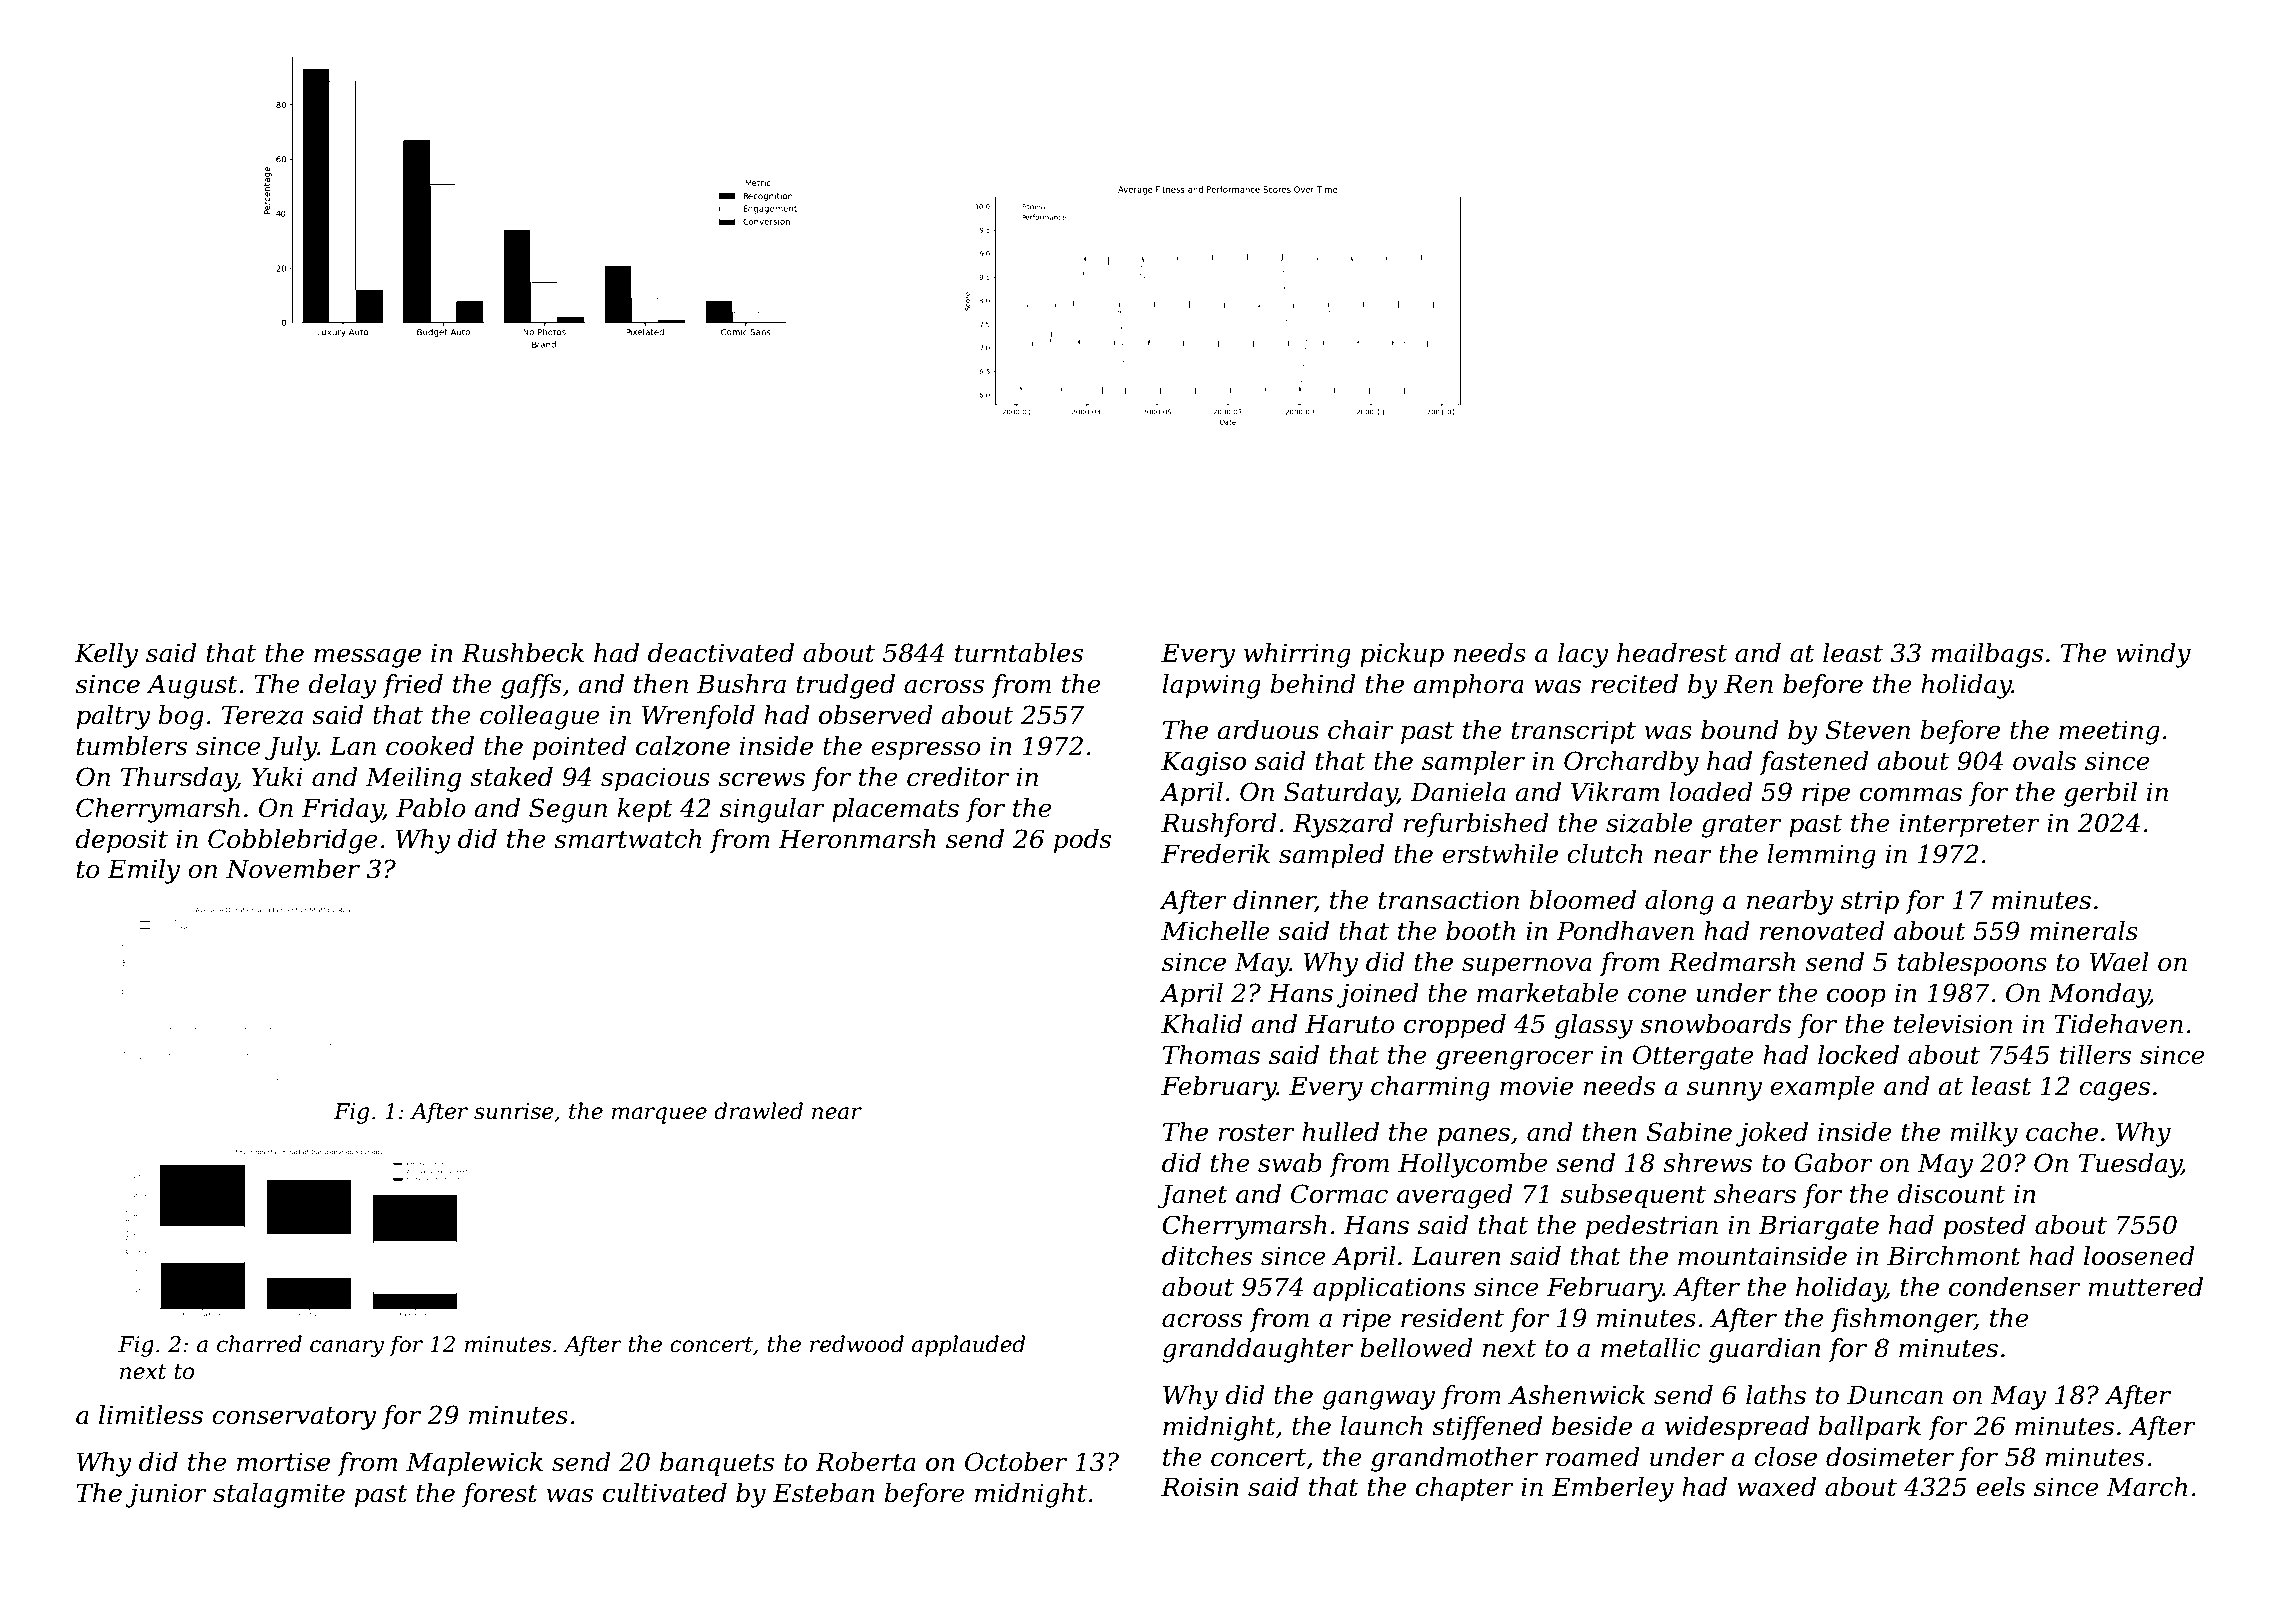  I want to click on fried, so click(412, 686).
